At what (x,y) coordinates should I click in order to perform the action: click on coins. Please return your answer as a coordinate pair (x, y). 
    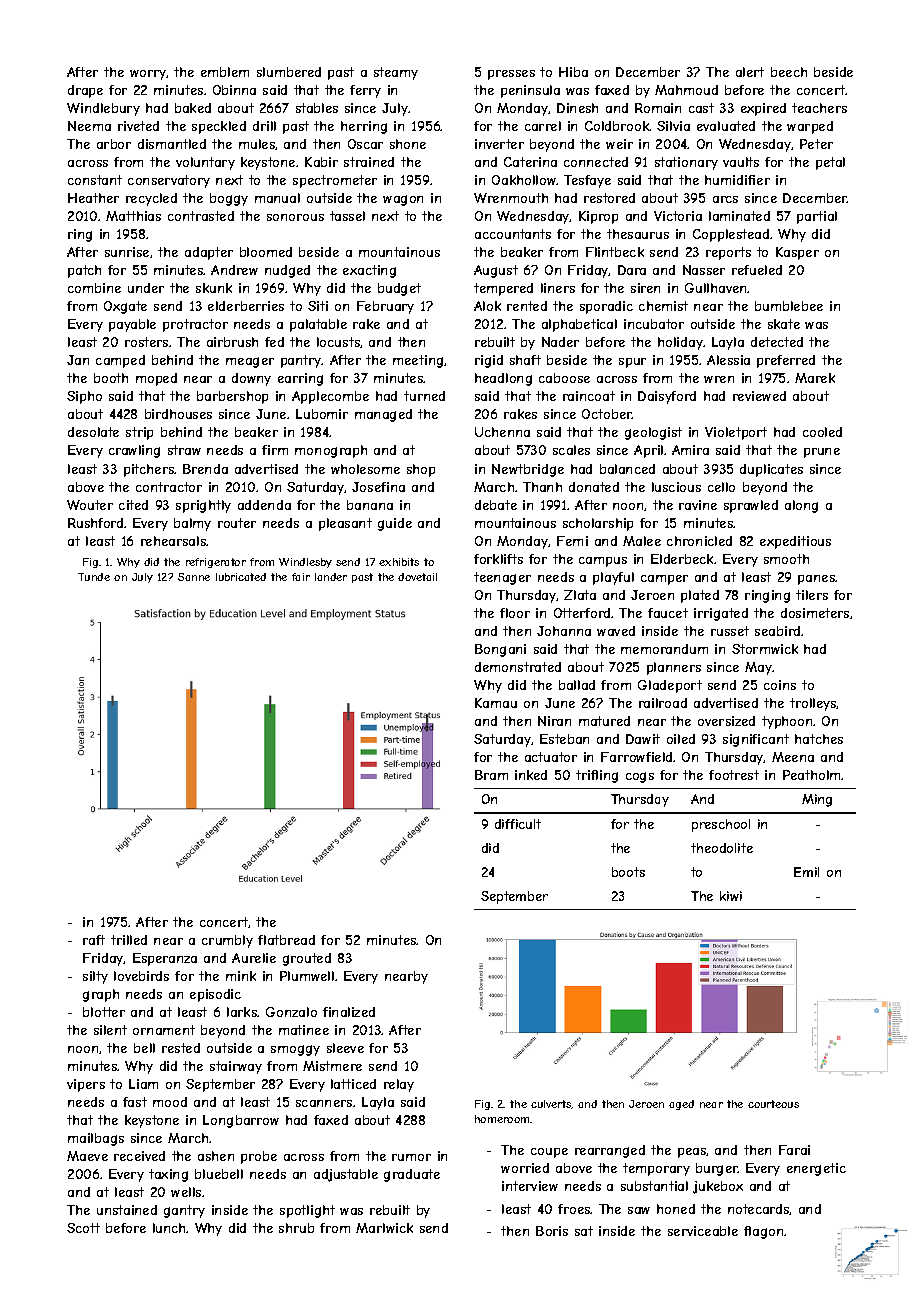
    Looking at the image, I should click on (780, 685).
